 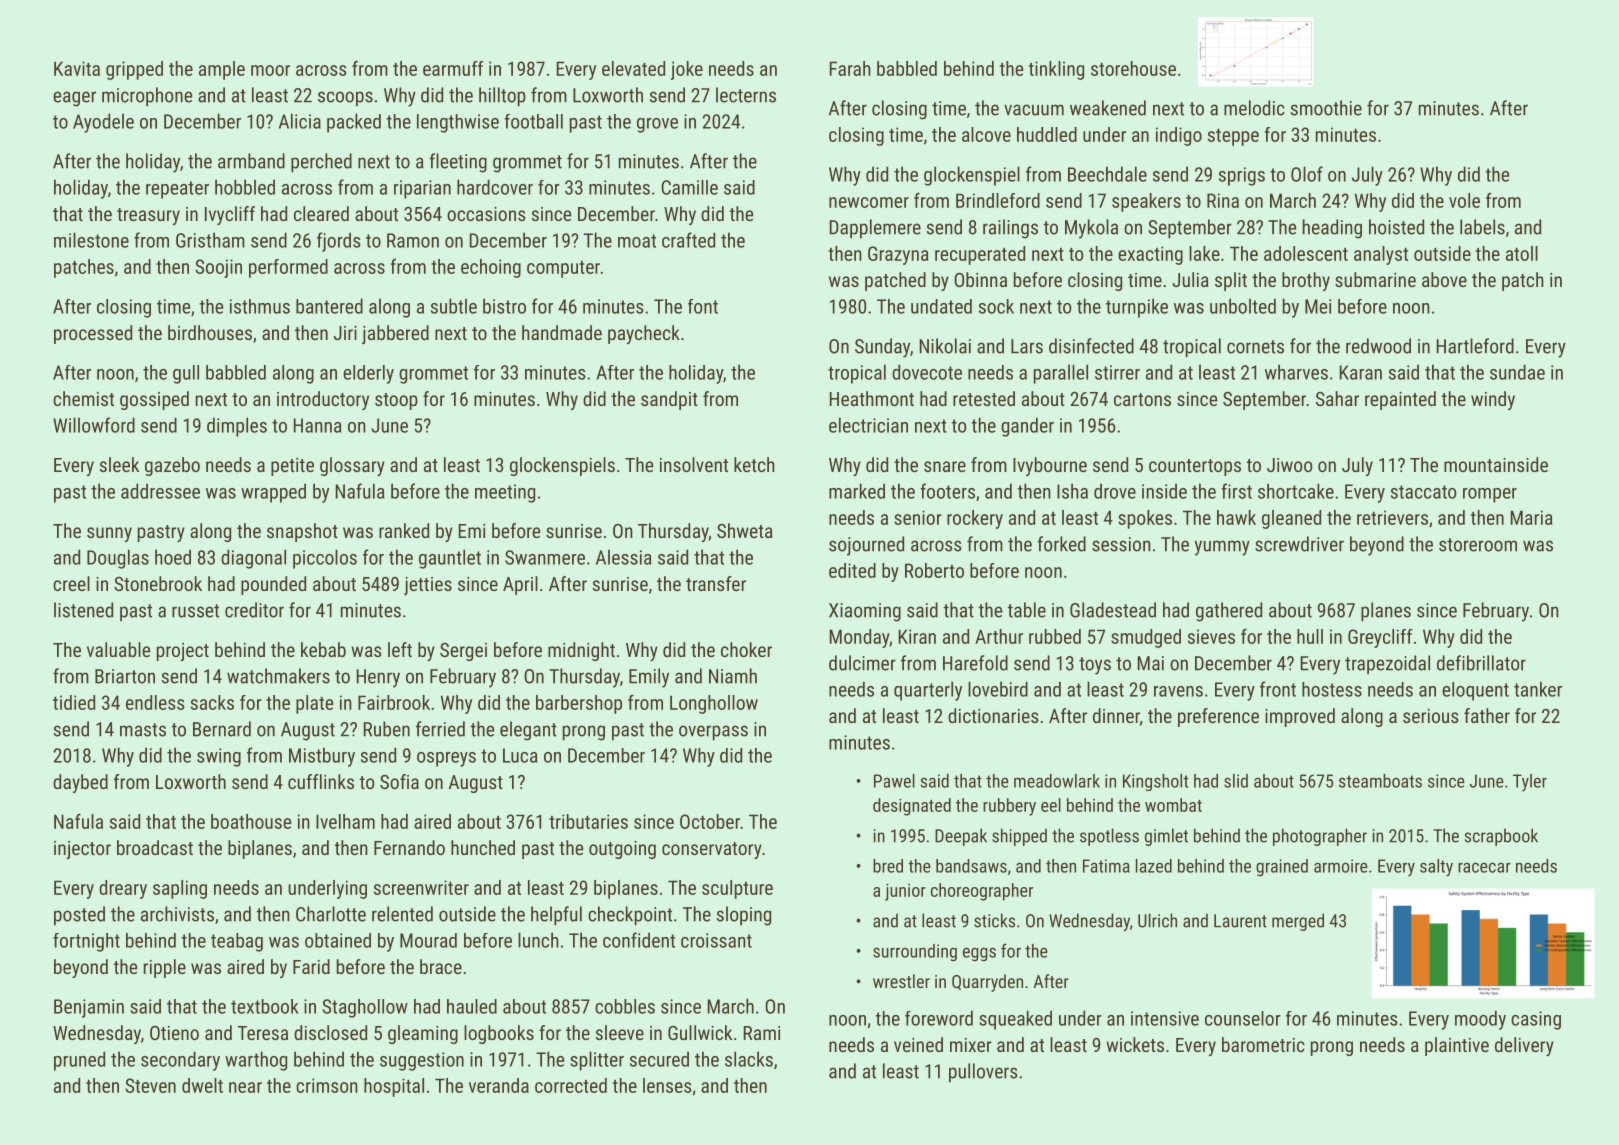 I want to click on Soojin, so click(x=218, y=268).
